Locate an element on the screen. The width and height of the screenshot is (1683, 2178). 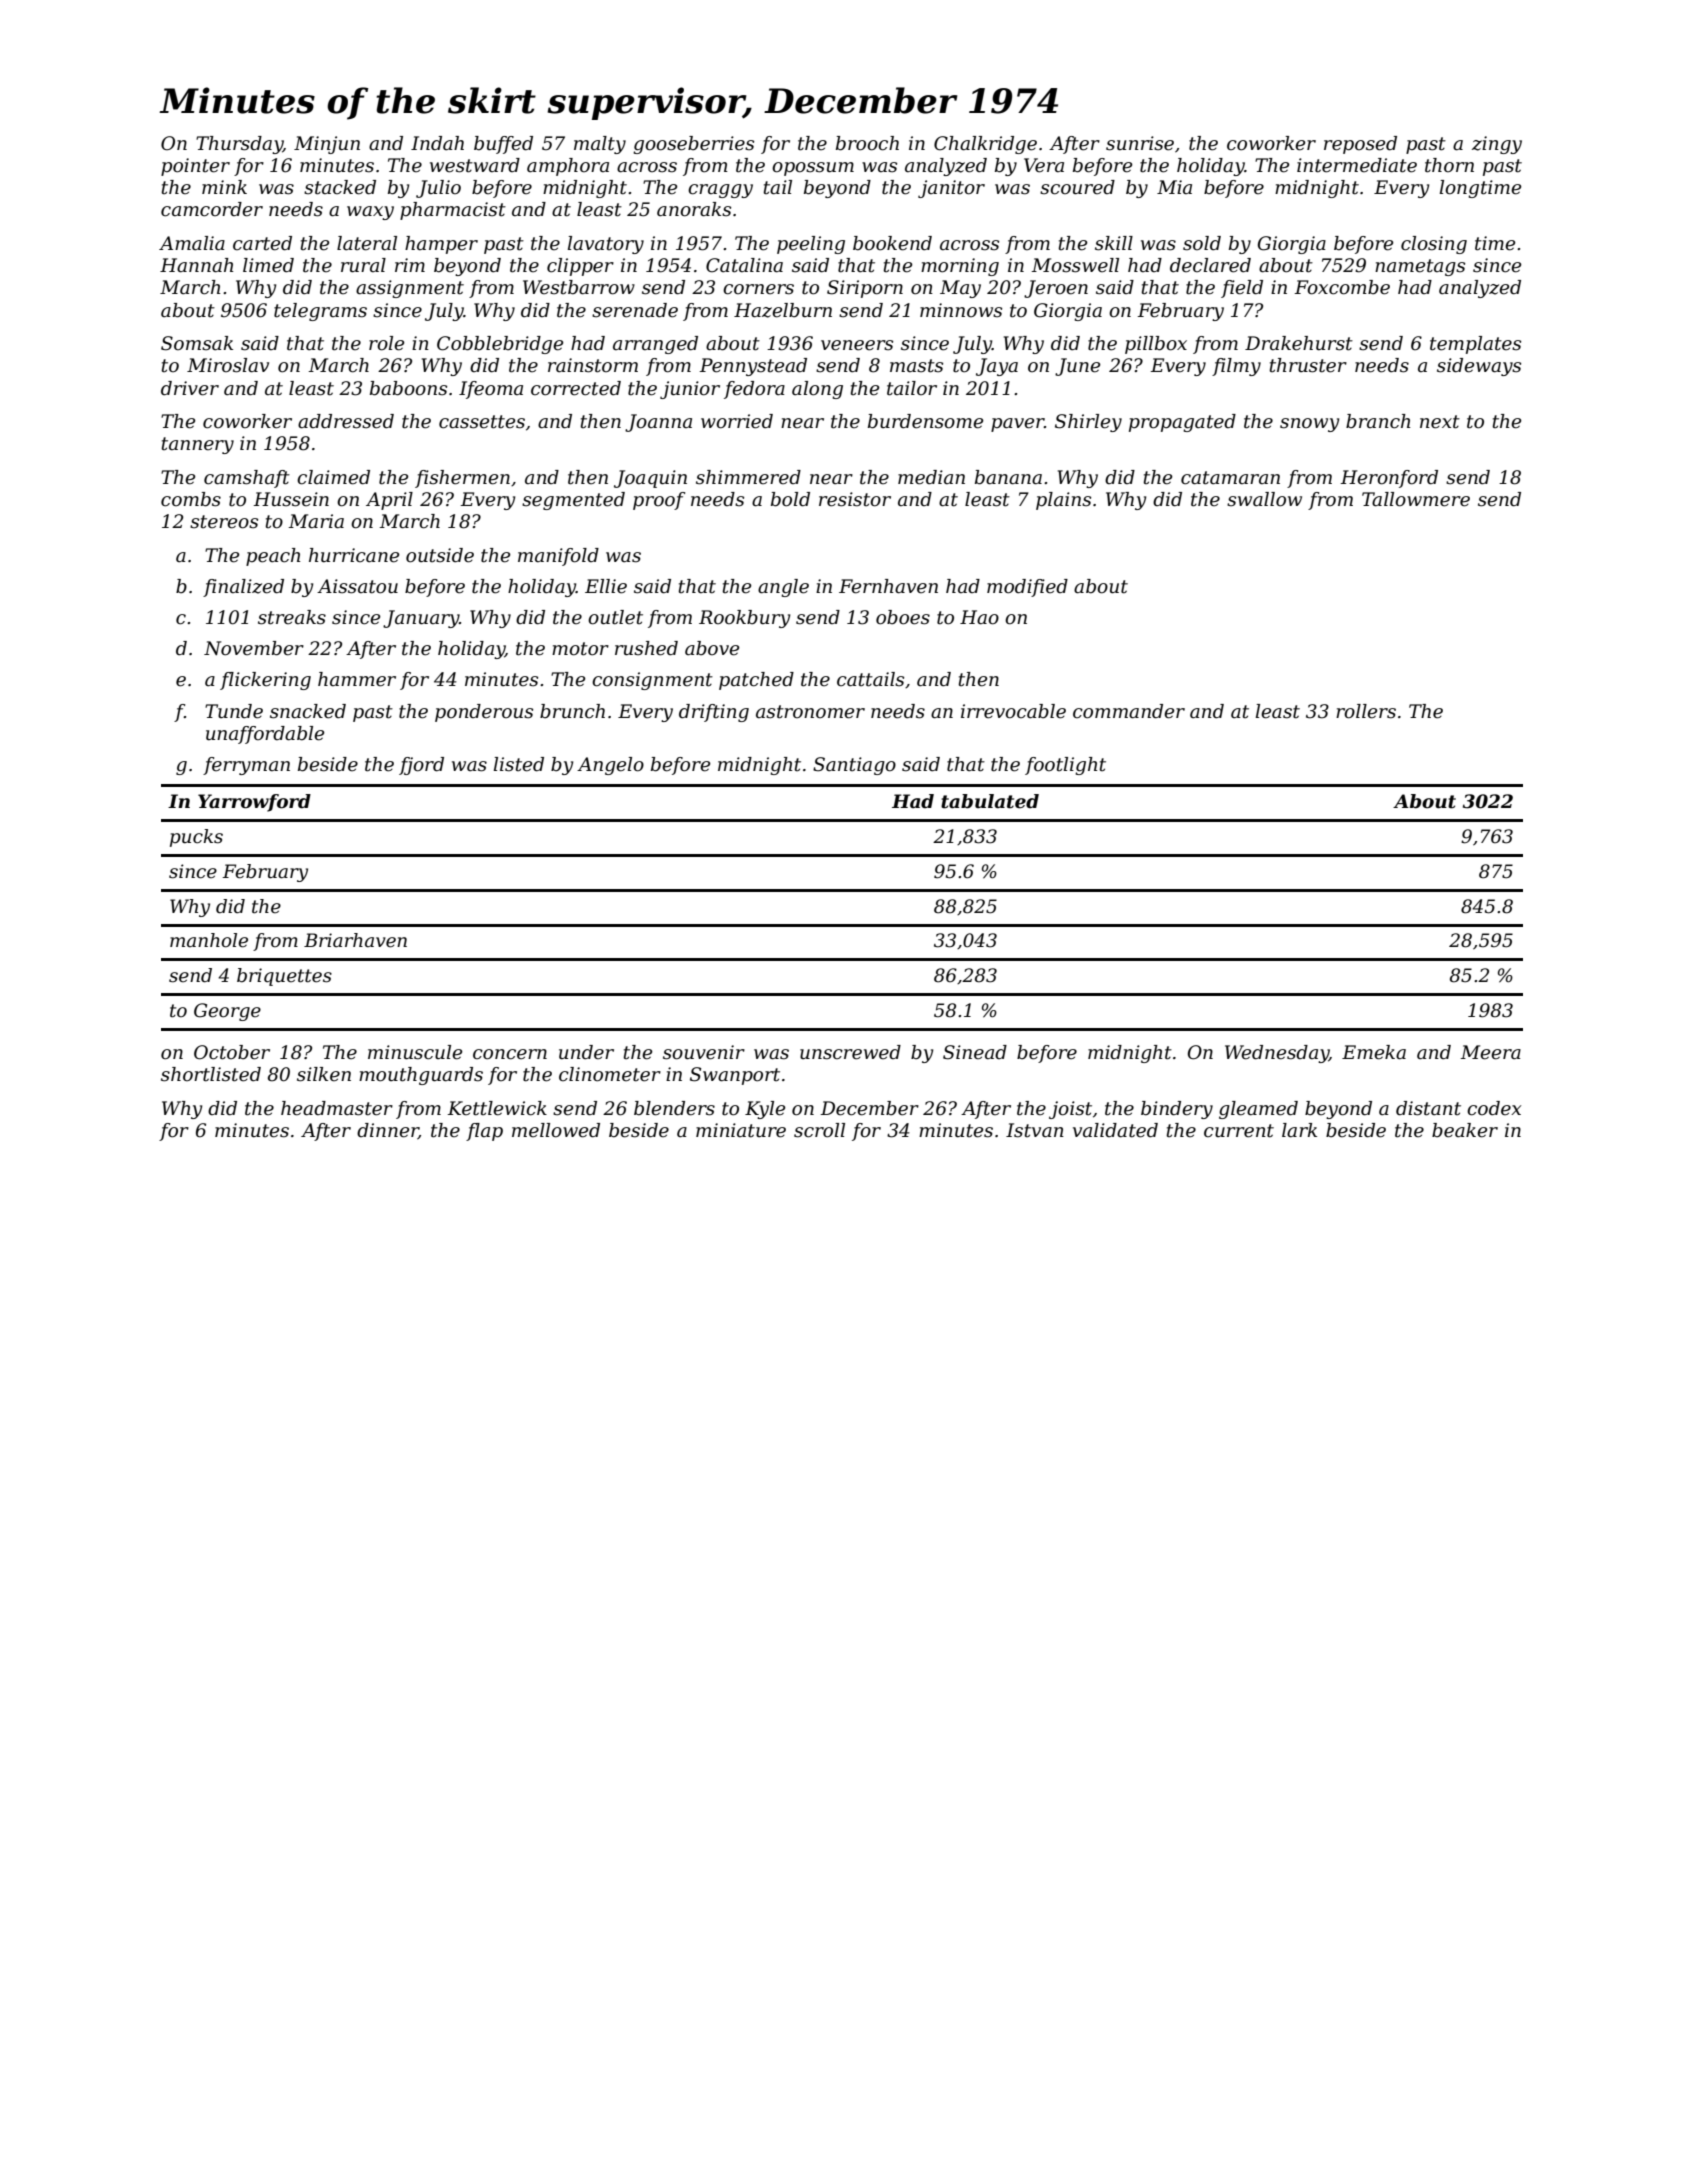
reposed is located at coordinates (1360, 145).
